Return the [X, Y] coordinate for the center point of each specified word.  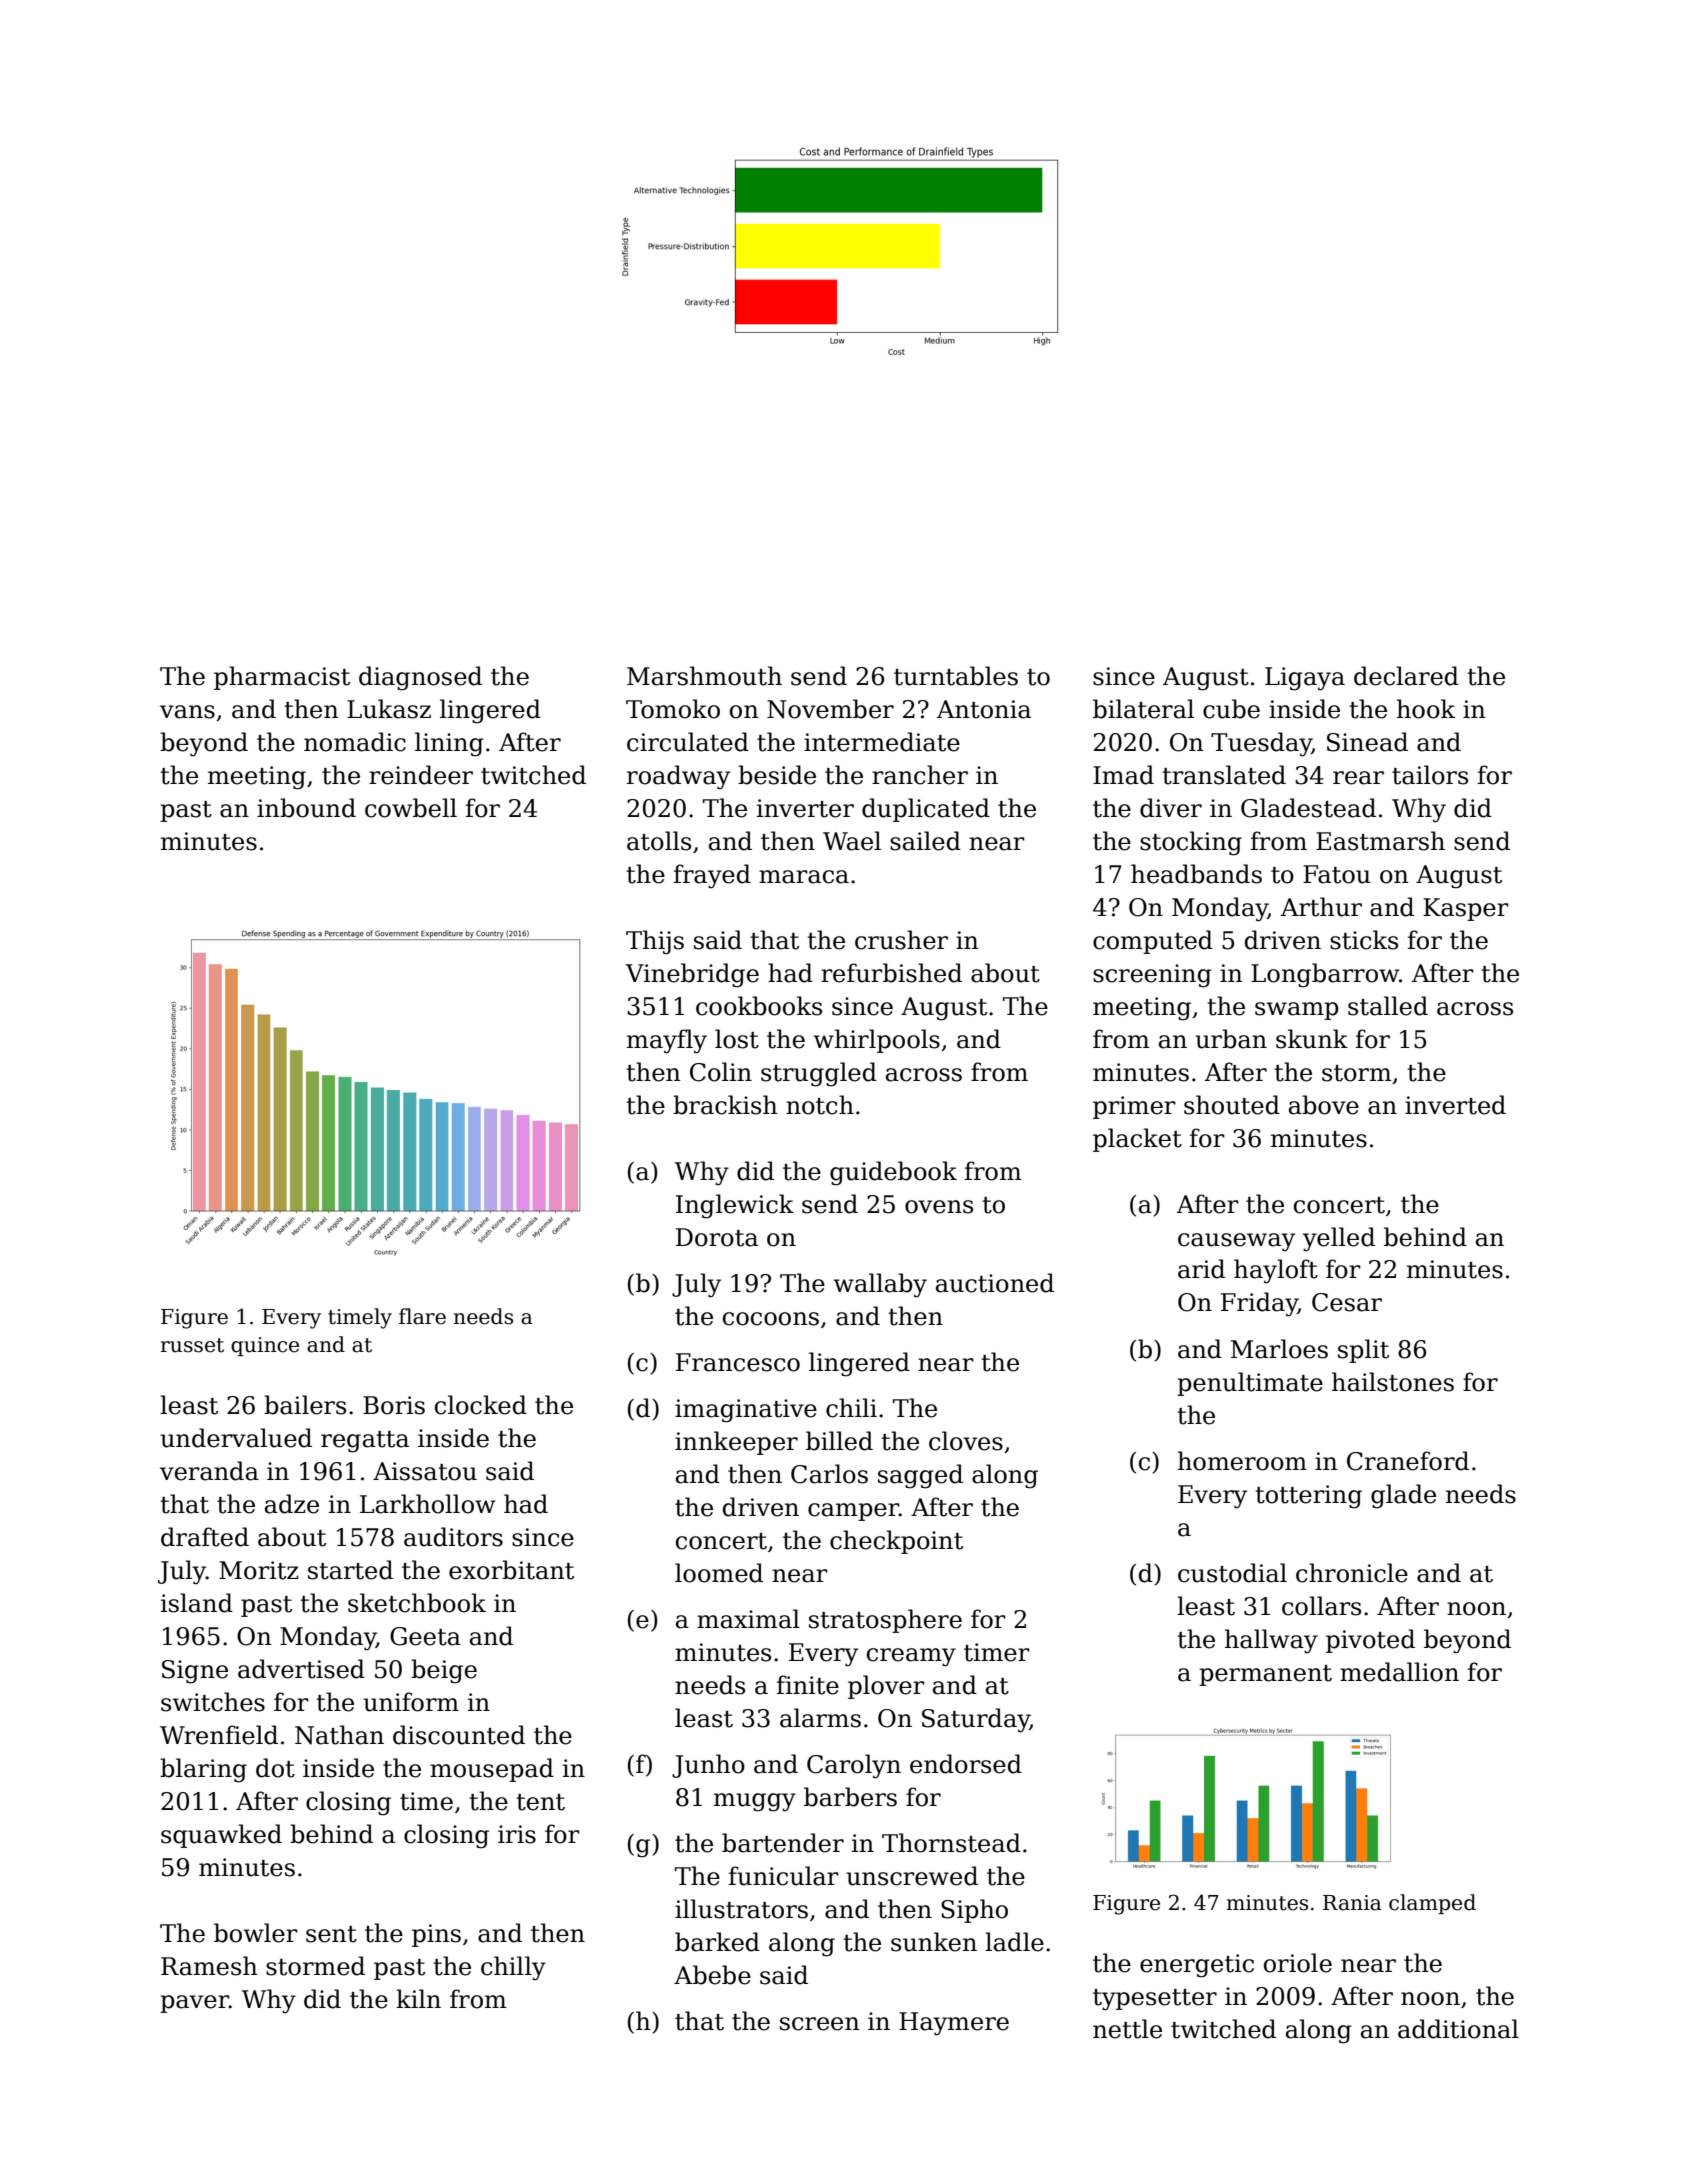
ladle [1014, 1942]
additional [1458, 2029]
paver [194, 2004]
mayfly [667, 1041]
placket [1137, 1140]
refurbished [891, 973]
